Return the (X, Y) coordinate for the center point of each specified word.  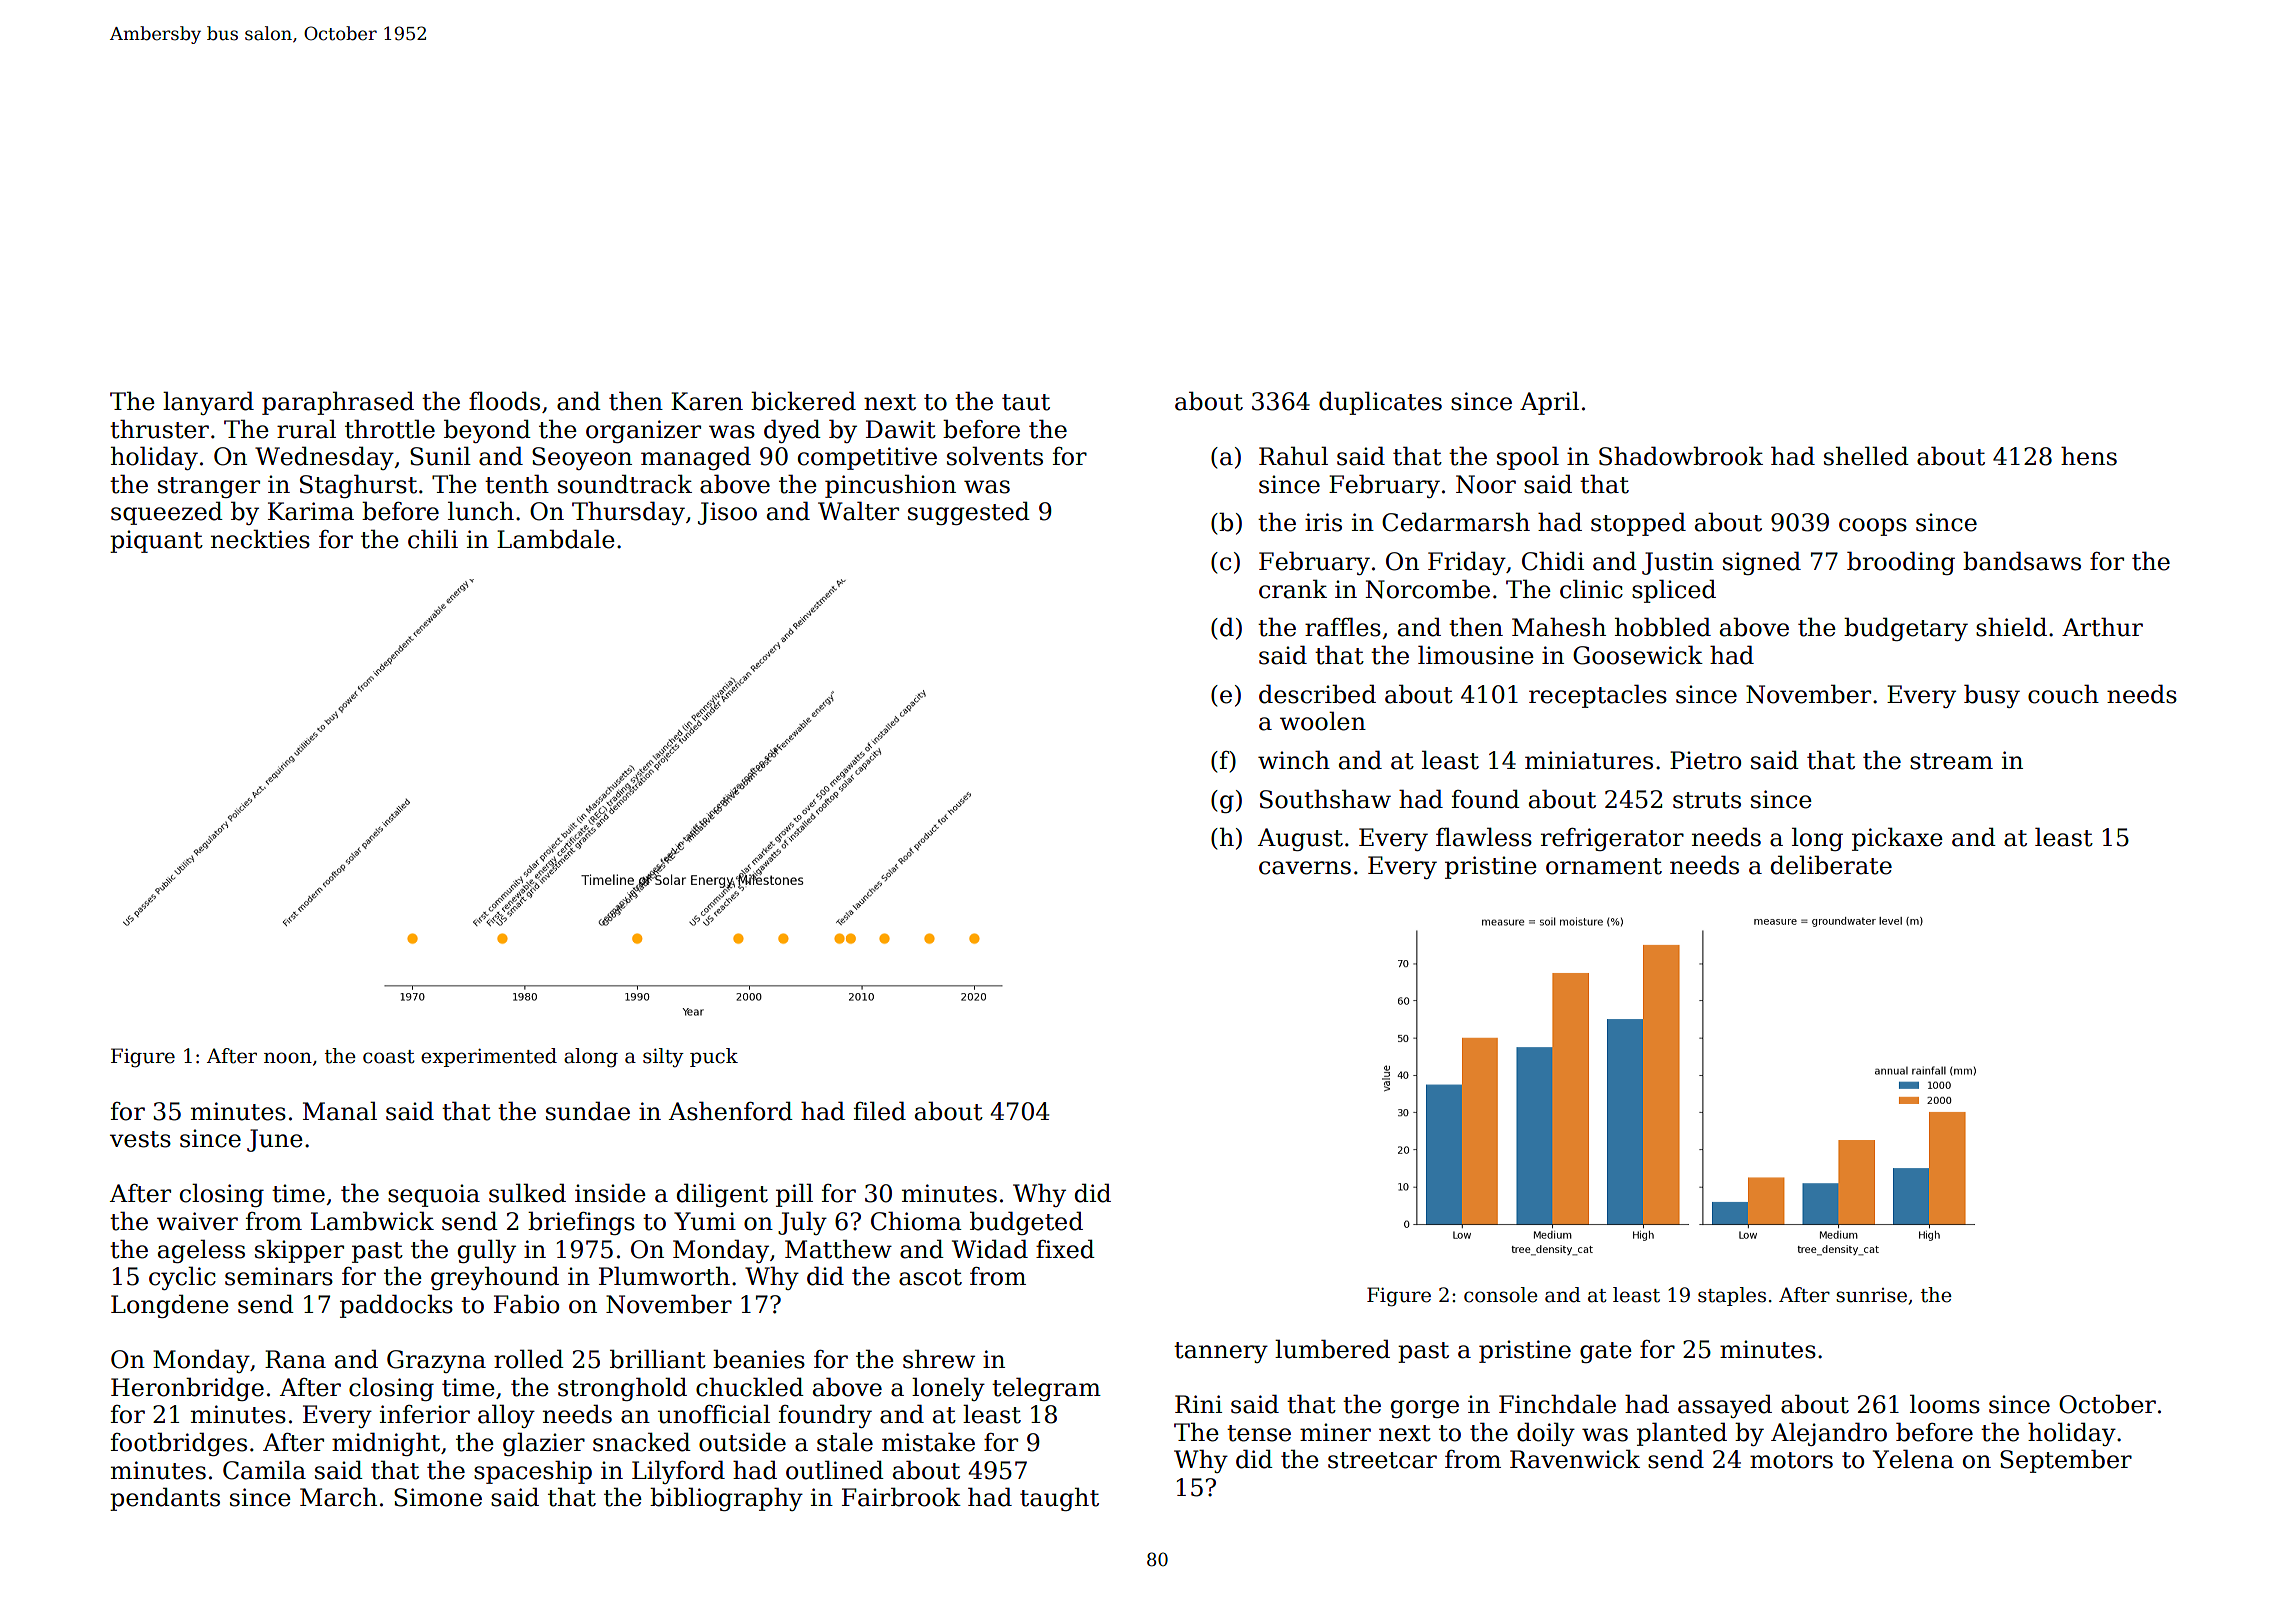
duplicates (1380, 403)
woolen (1323, 721)
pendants (165, 1499)
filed (880, 1111)
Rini (1198, 1404)
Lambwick (372, 1221)
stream (1951, 761)
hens (2089, 456)
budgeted (1026, 1223)
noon (288, 1058)
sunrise (1871, 1295)
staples (1732, 1296)
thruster (159, 429)
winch (1294, 760)
